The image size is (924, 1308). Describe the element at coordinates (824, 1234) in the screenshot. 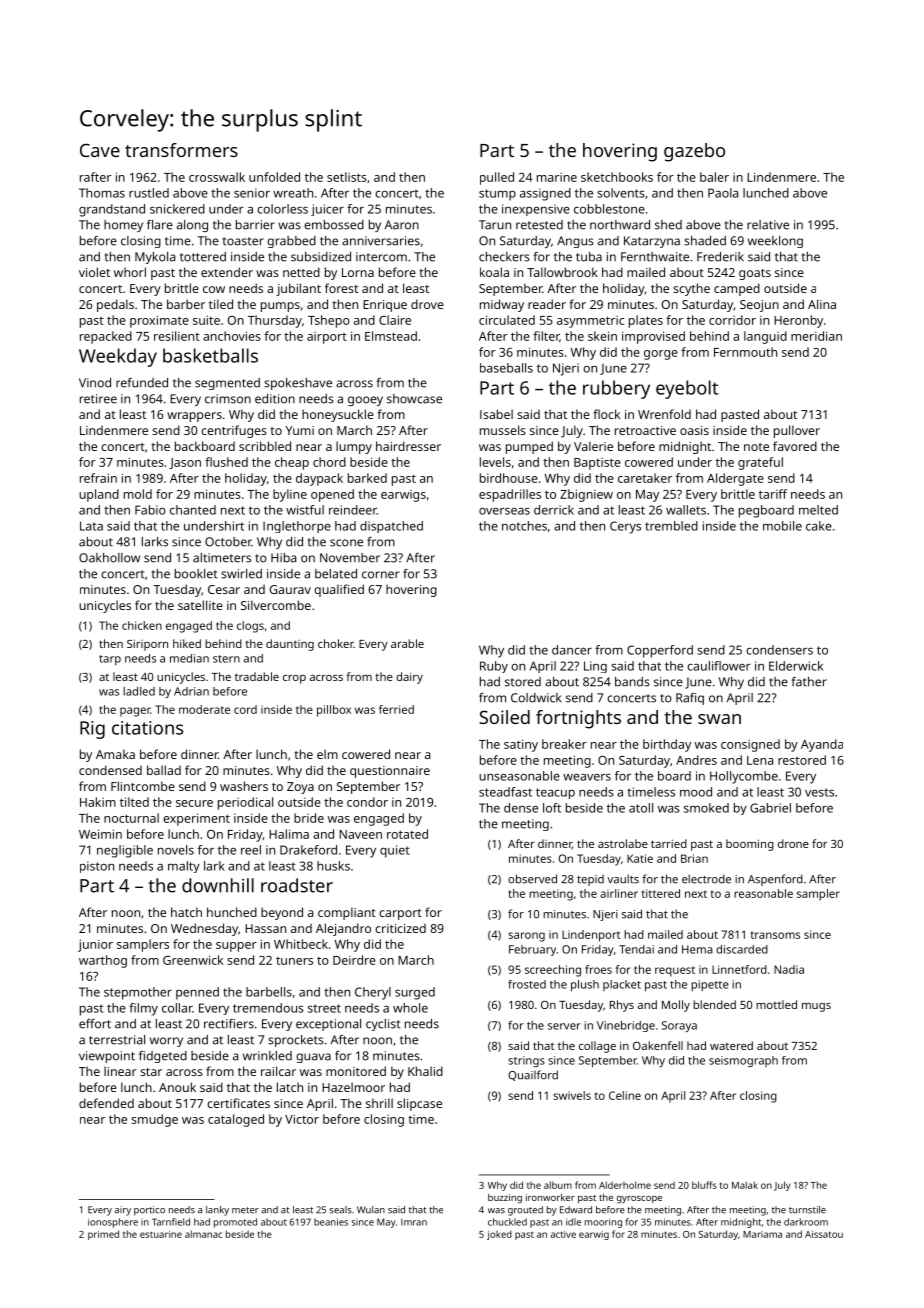

I see `Aissatou` at that location.
